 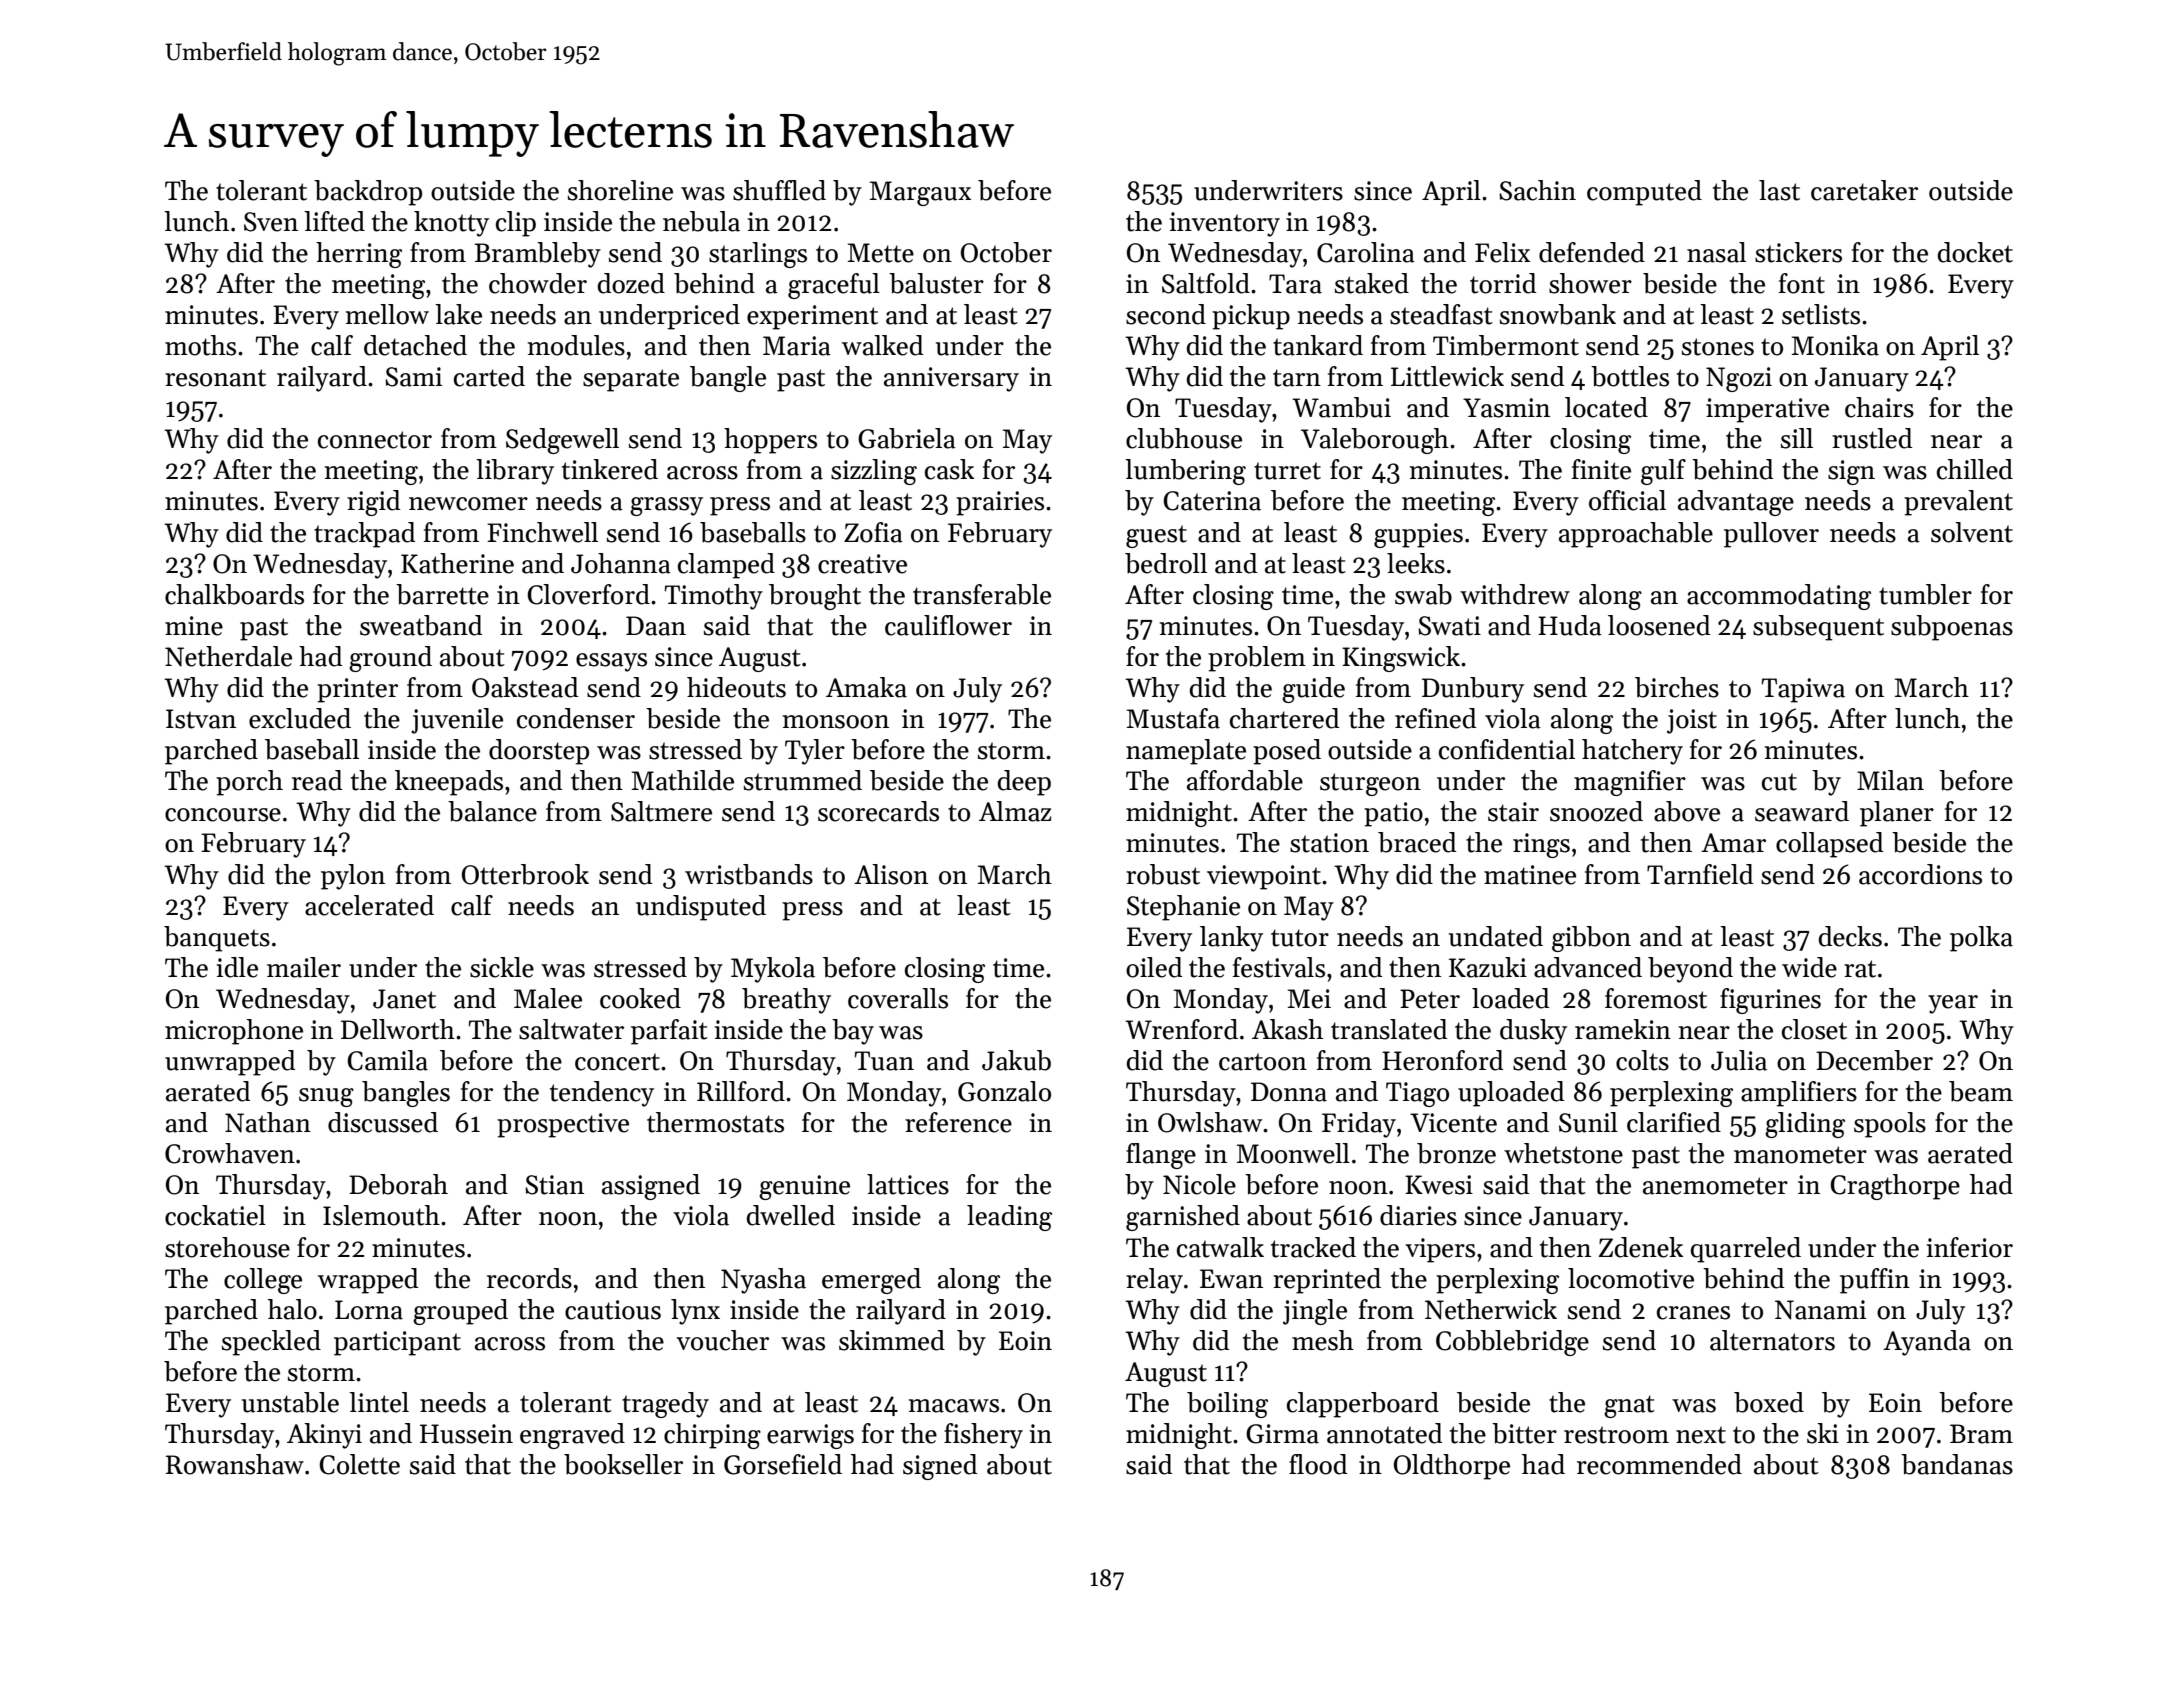 I want to click on Mette, so click(x=881, y=253).
